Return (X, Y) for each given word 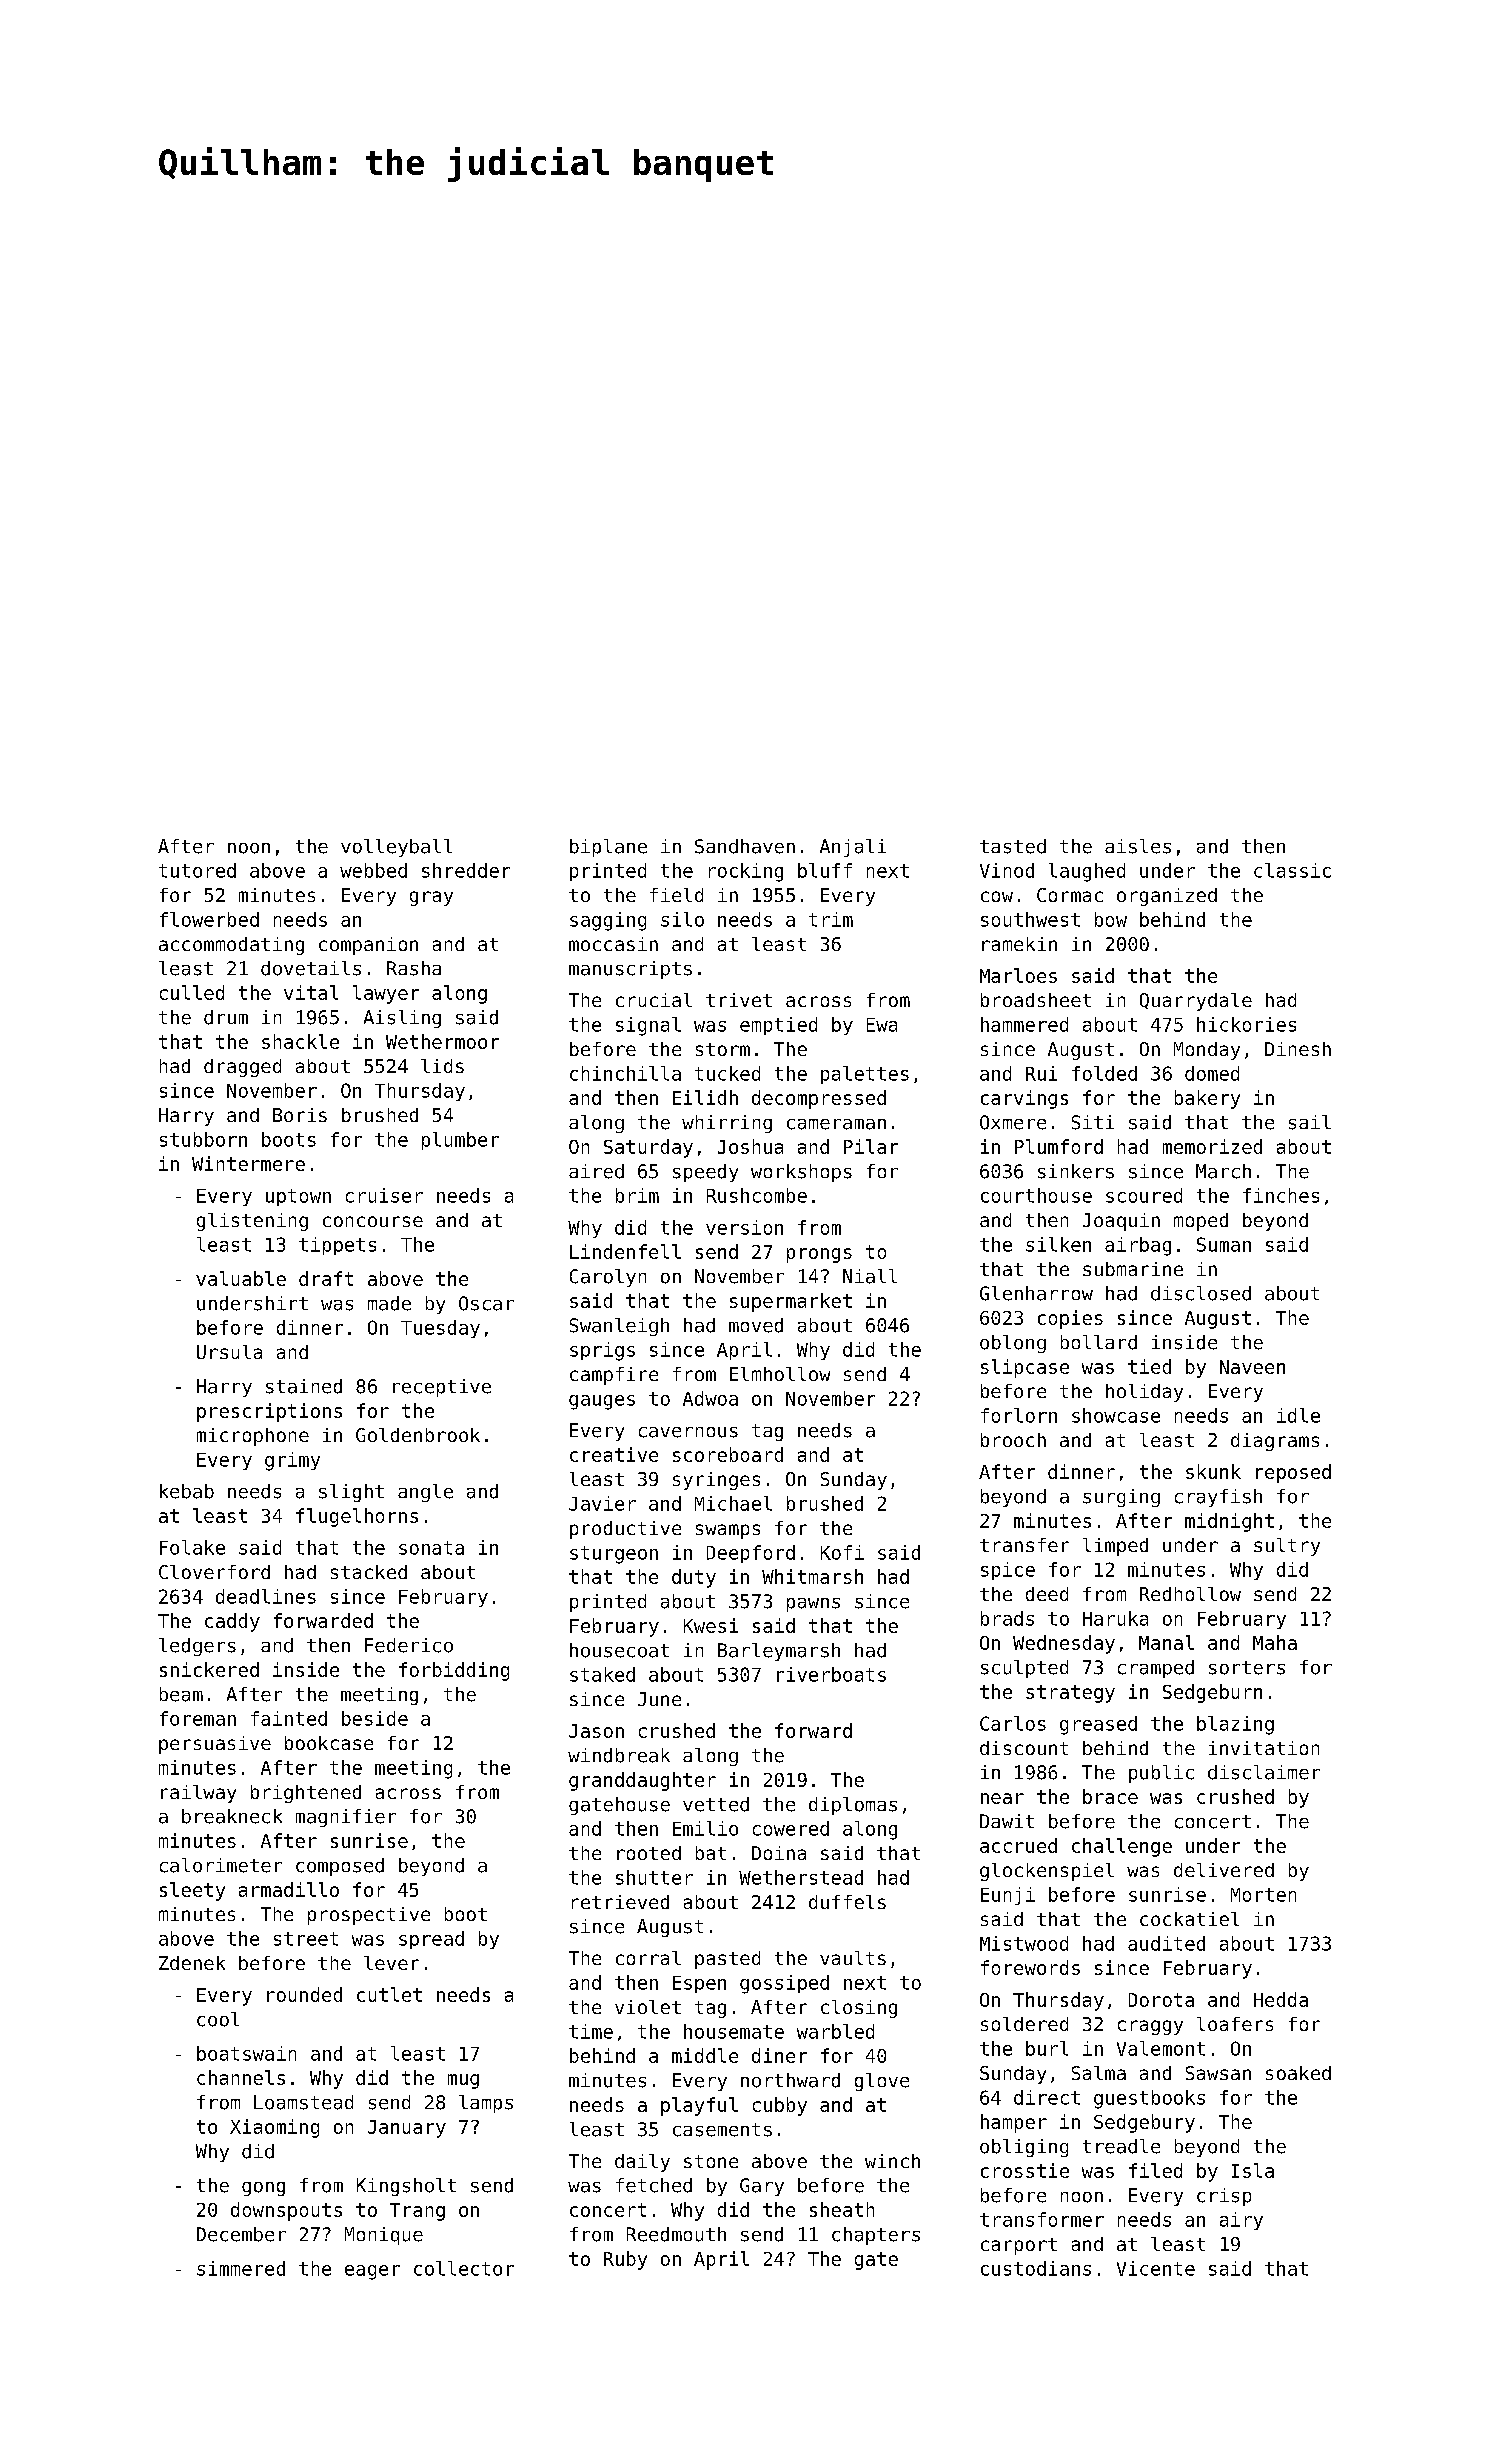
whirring (727, 1124)
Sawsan (1218, 2073)
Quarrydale (1196, 1002)
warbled (835, 2031)
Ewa (882, 1025)
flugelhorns (357, 1517)
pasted (727, 1960)
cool (218, 2019)
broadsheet (1036, 1000)
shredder (466, 870)
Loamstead (303, 2102)
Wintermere (248, 1163)
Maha (1275, 1642)
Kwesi (711, 1625)
